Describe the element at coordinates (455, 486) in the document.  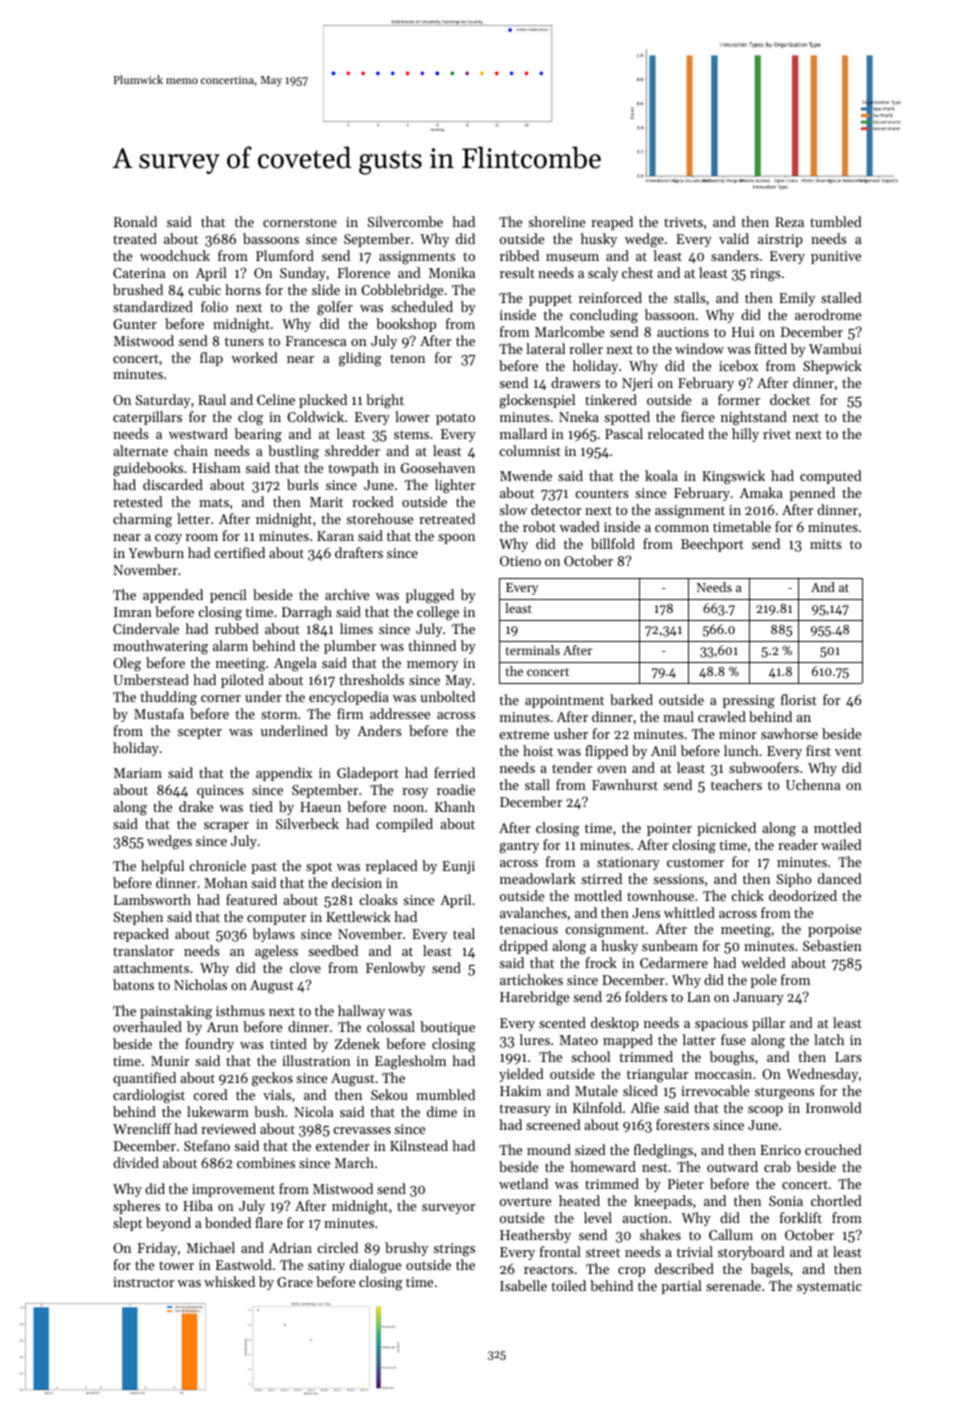
I see `lighter` at that location.
